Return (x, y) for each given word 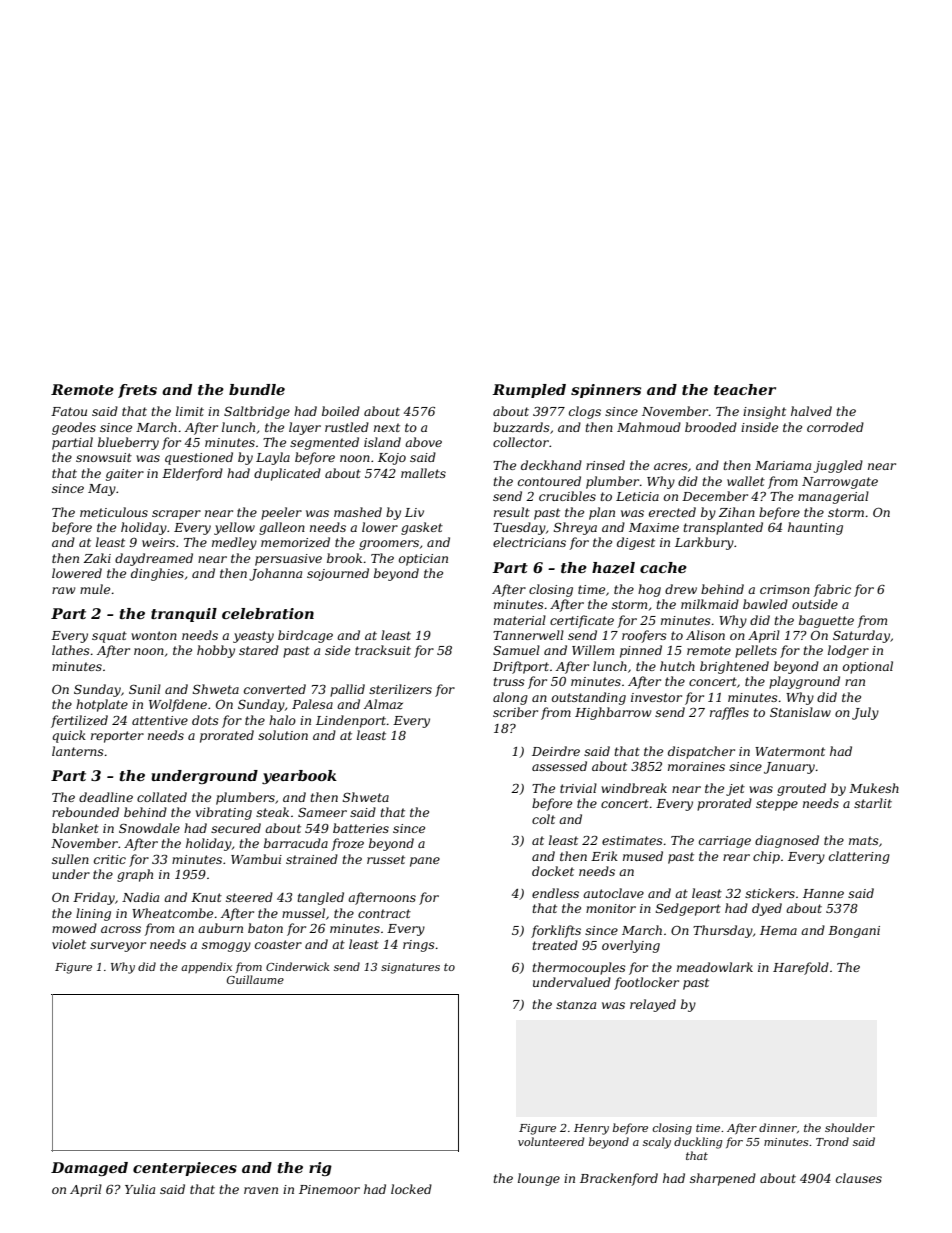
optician (423, 560)
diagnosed (787, 841)
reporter (117, 737)
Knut (206, 897)
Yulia (140, 1189)
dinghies (157, 574)
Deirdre (556, 751)
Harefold (801, 968)
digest (636, 543)
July (865, 713)
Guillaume (255, 979)
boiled (341, 411)
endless (555, 893)
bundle (257, 389)
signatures (410, 968)
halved (811, 411)
